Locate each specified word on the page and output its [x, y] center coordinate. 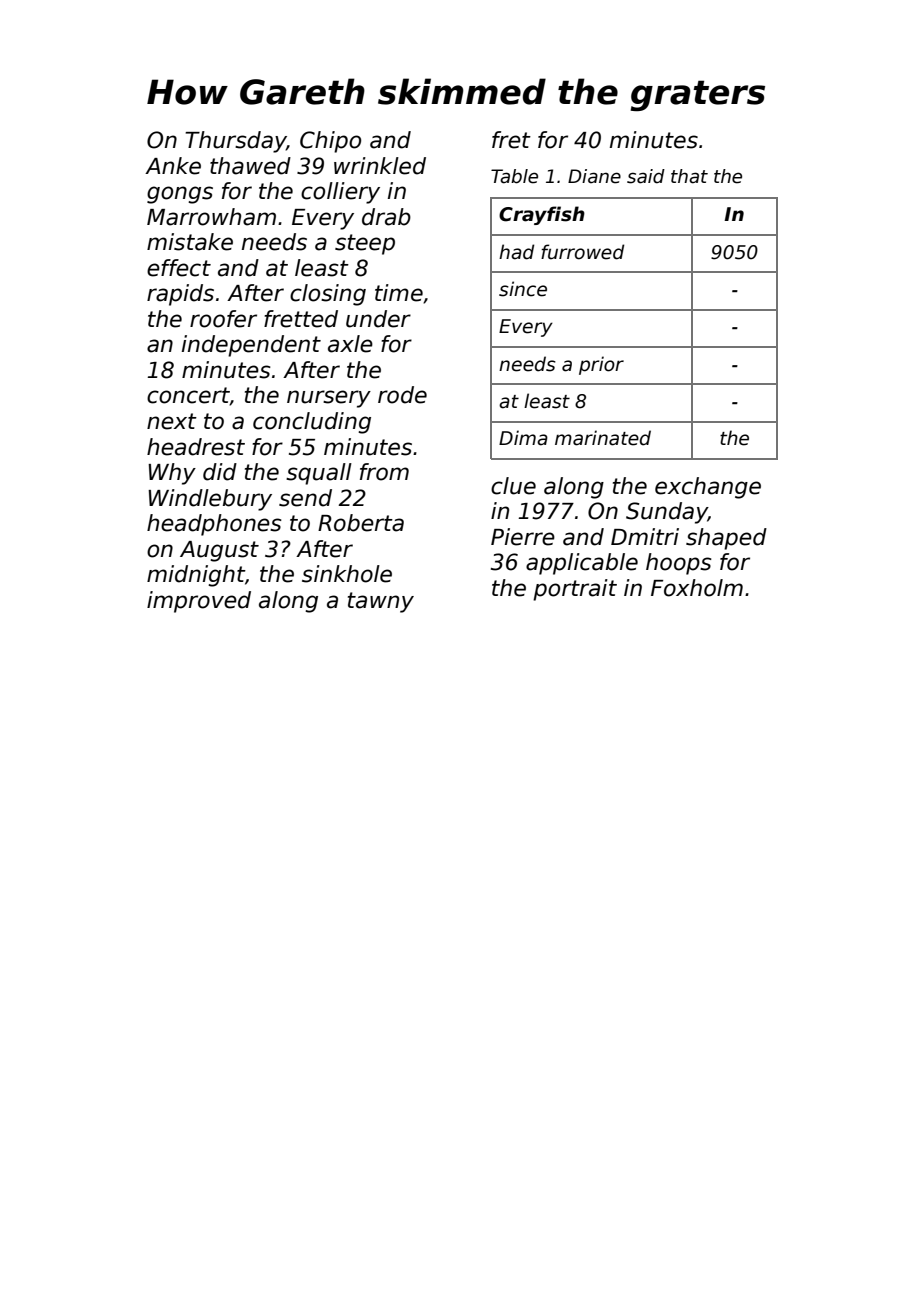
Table [514, 176]
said [646, 176]
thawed [250, 166]
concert [188, 396]
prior [601, 365]
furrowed [582, 252]
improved [199, 602]
